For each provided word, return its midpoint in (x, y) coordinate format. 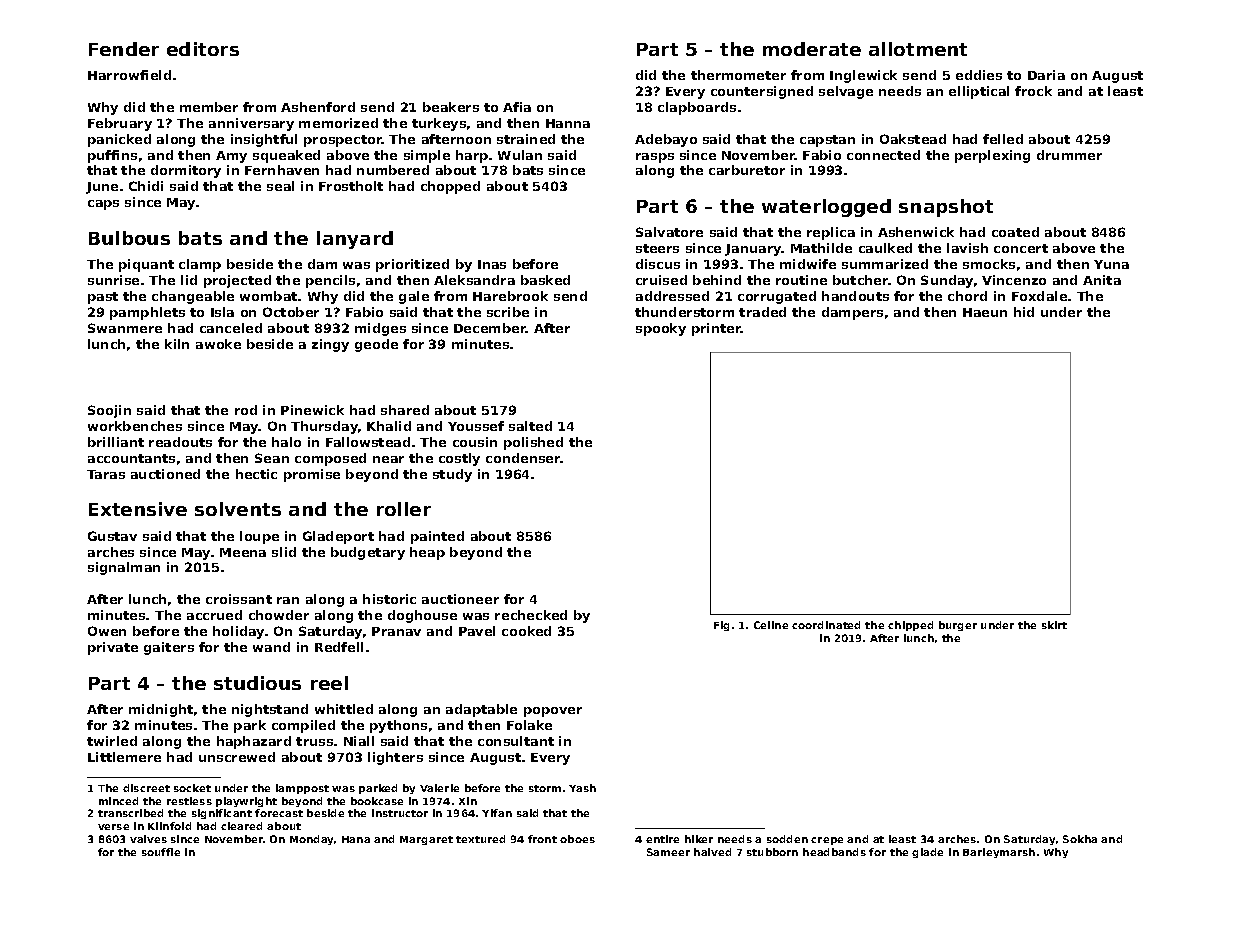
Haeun (985, 312)
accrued (214, 615)
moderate (812, 49)
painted (437, 537)
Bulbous (129, 238)
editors (203, 49)
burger (958, 626)
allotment (918, 49)
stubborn (772, 852)
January (753, 250)
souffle (161, 852)
